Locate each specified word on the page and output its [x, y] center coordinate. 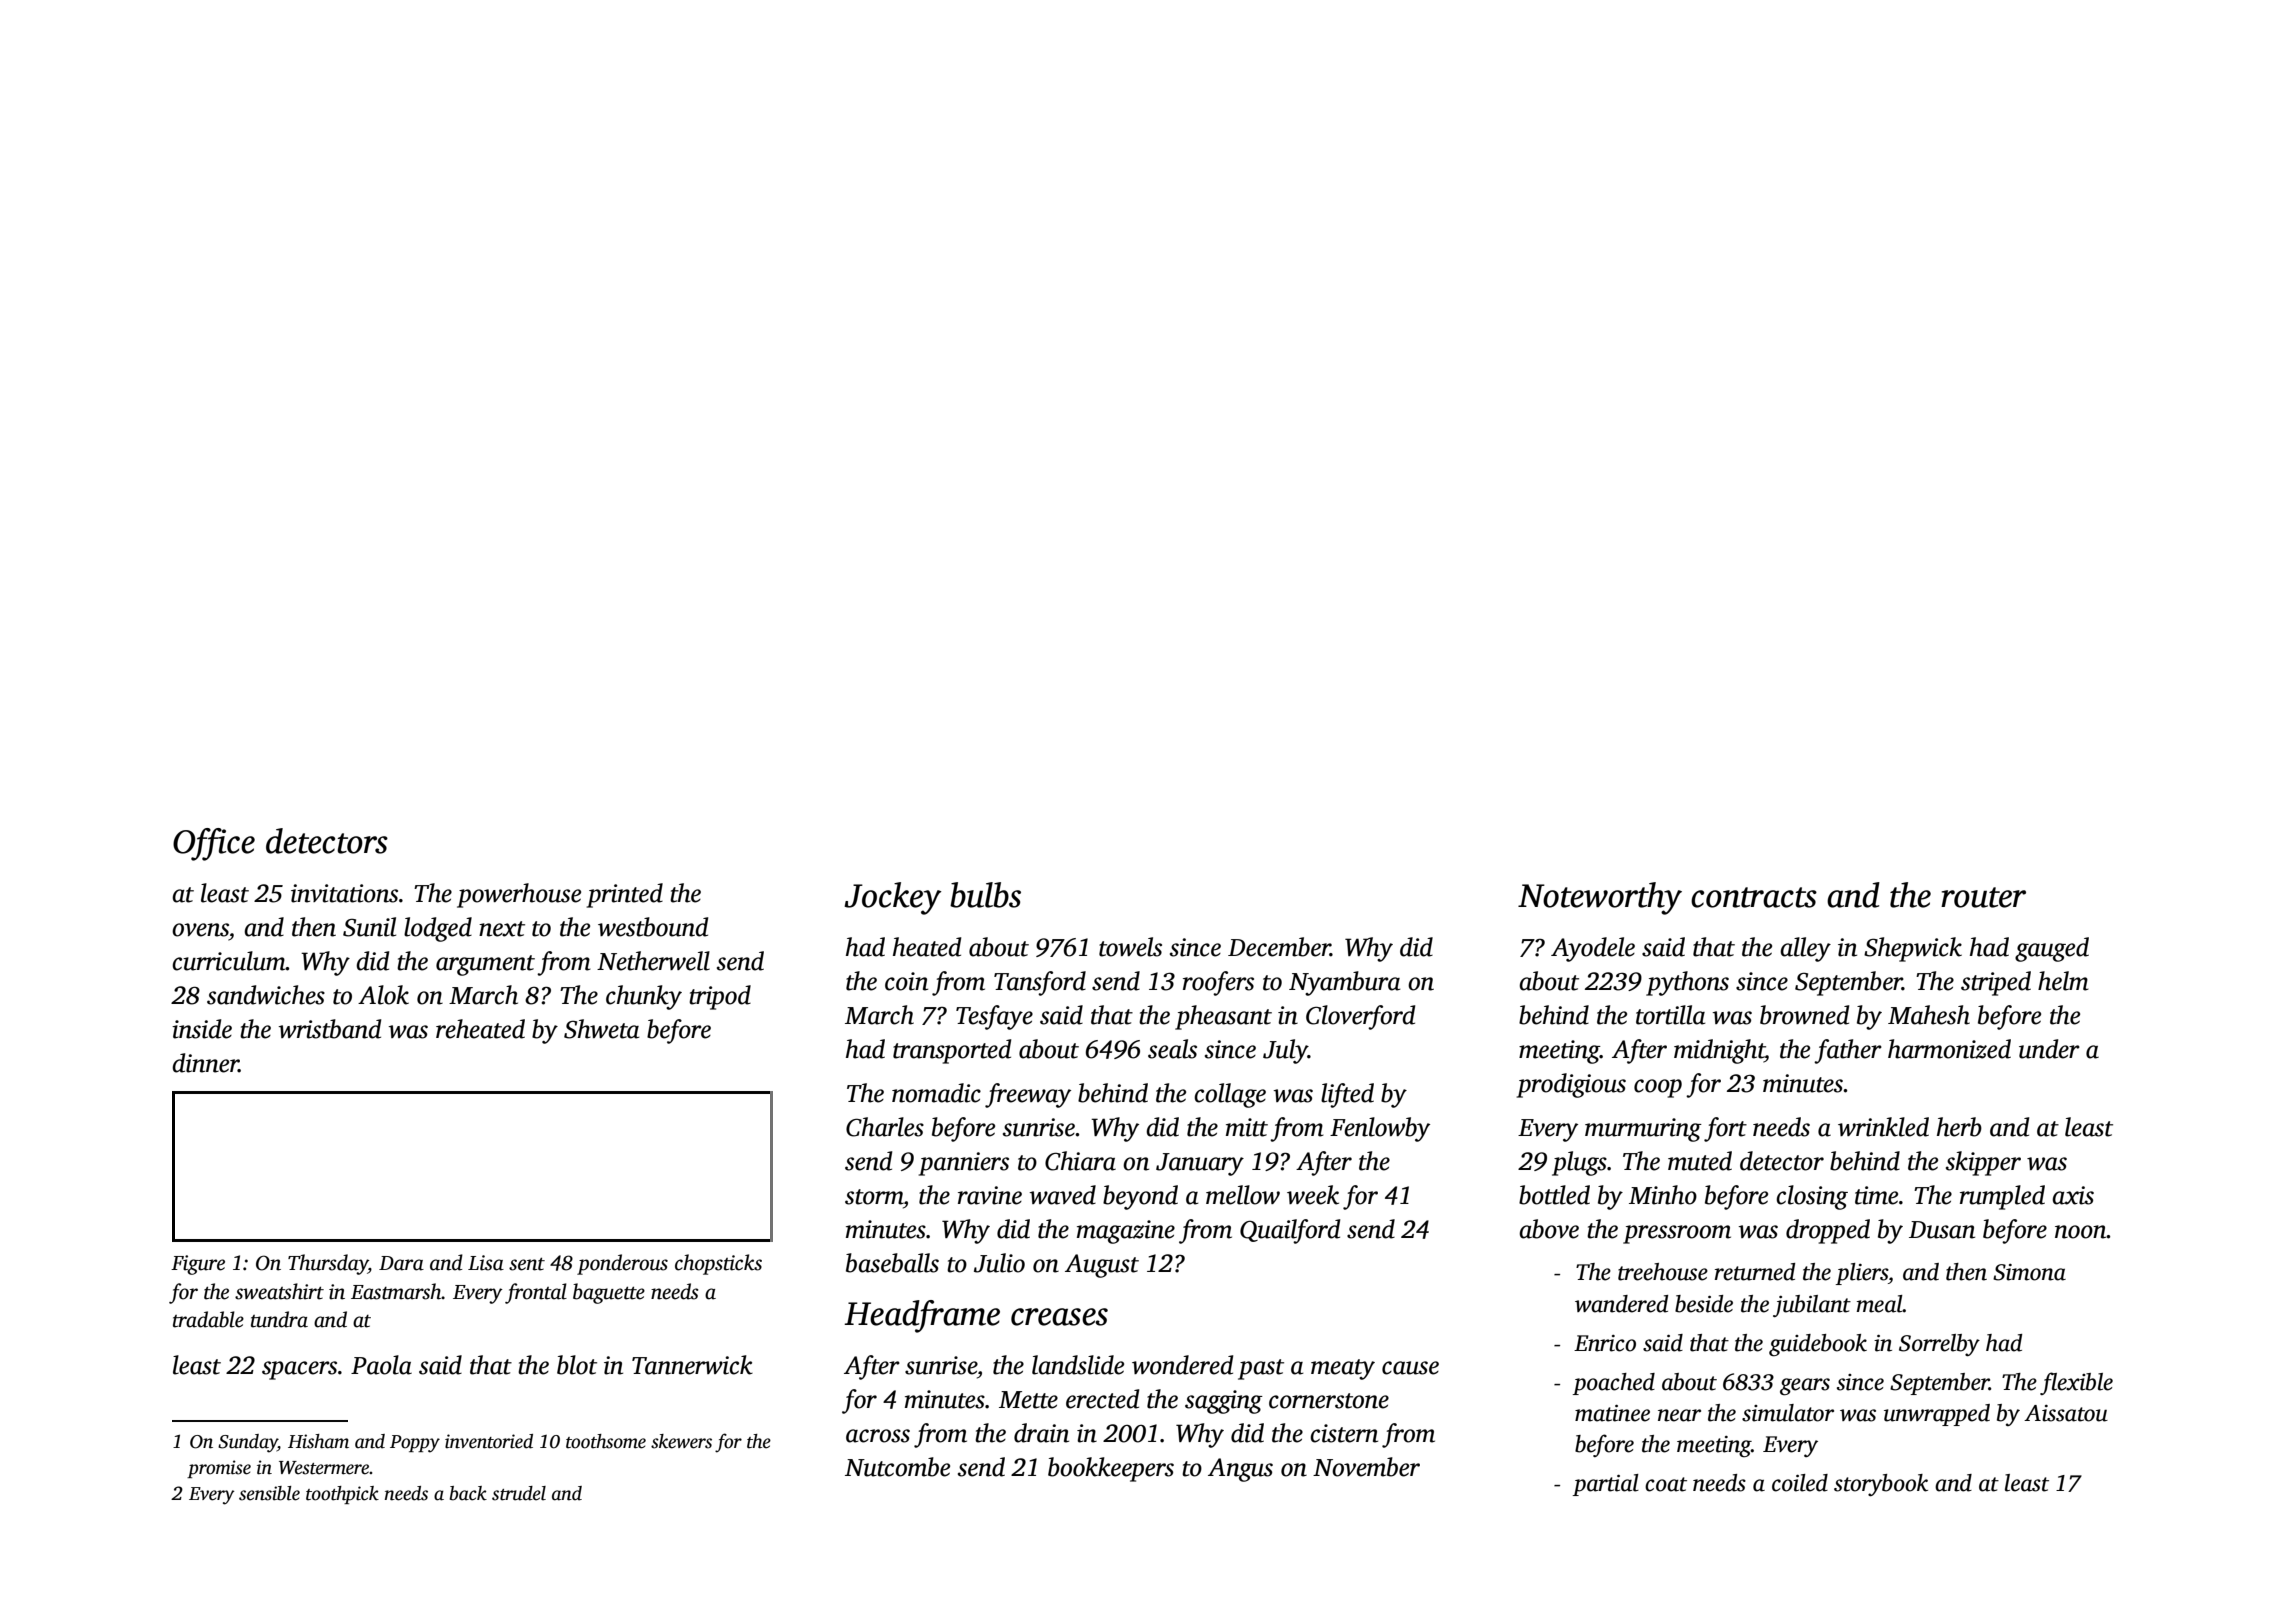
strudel [519, 1493]
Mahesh [1929, 1015]
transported [952, 1051]
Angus [1240, 1470]
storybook [1881, 1485]
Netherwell [653, 961]
